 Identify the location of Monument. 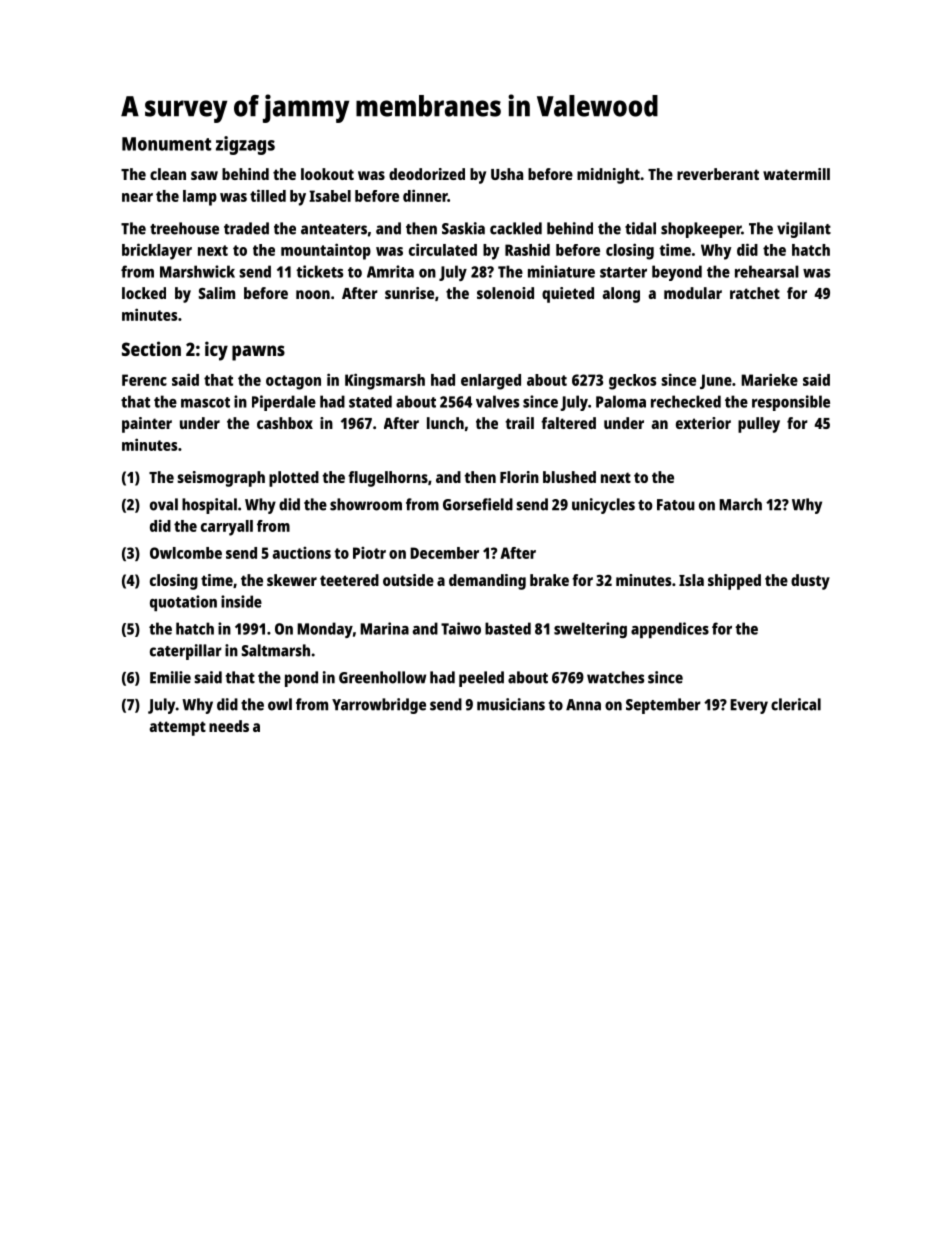
(166, 144).
